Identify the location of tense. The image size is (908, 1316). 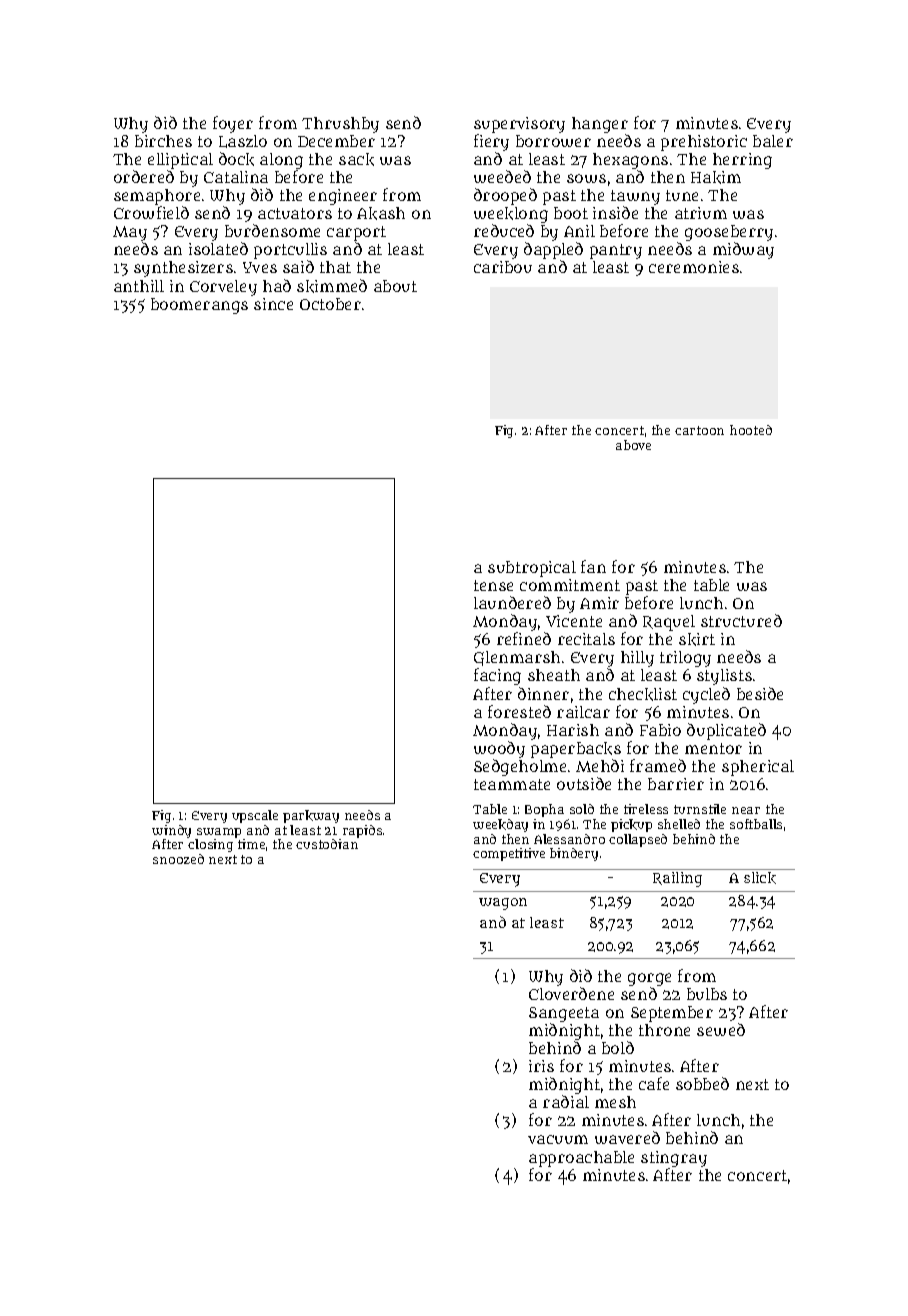
(493, 585).
